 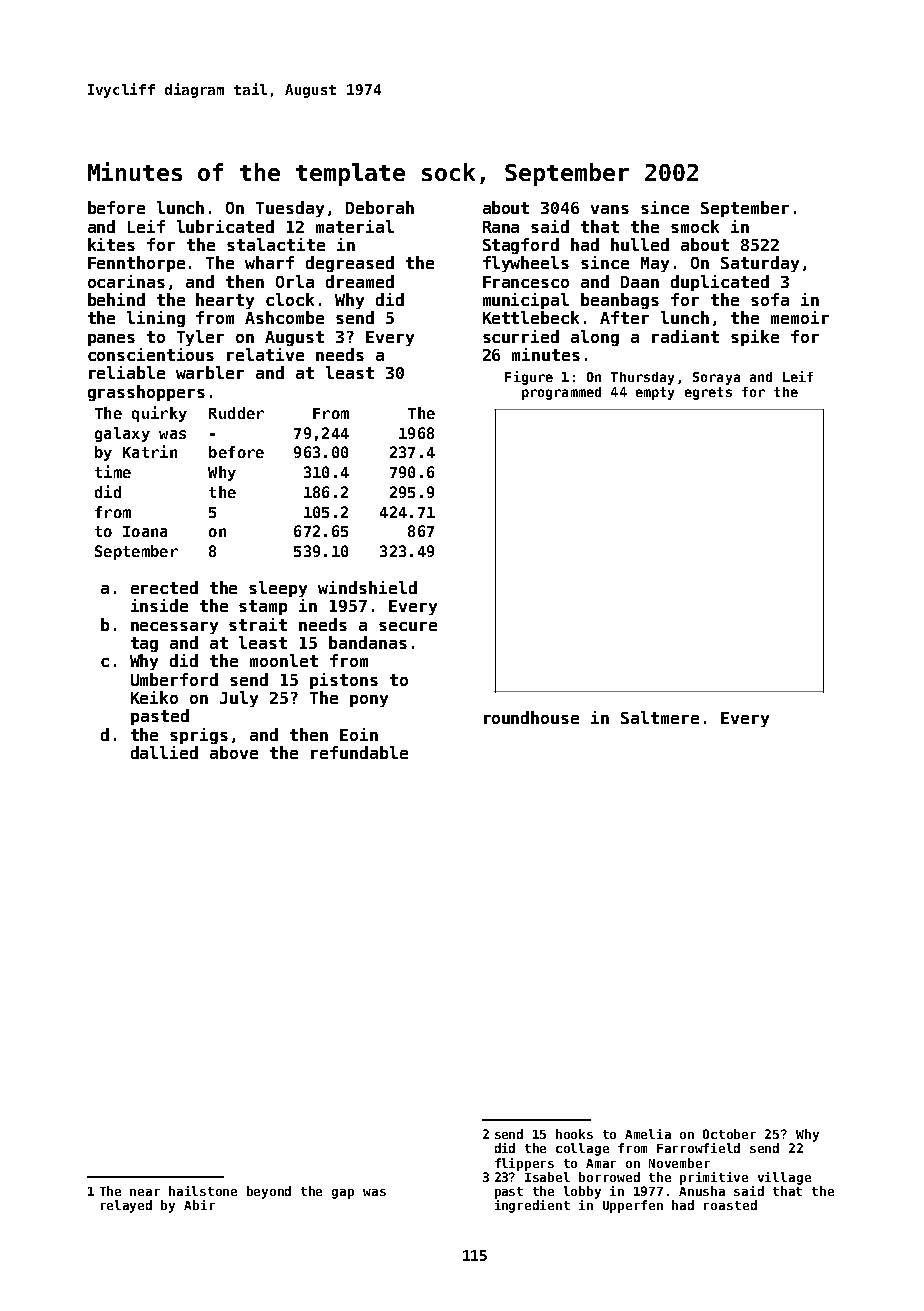 What do you see at coordinates (501, 227) in the screenshot?
I see `Rana` at bounding box center [501, 227].
